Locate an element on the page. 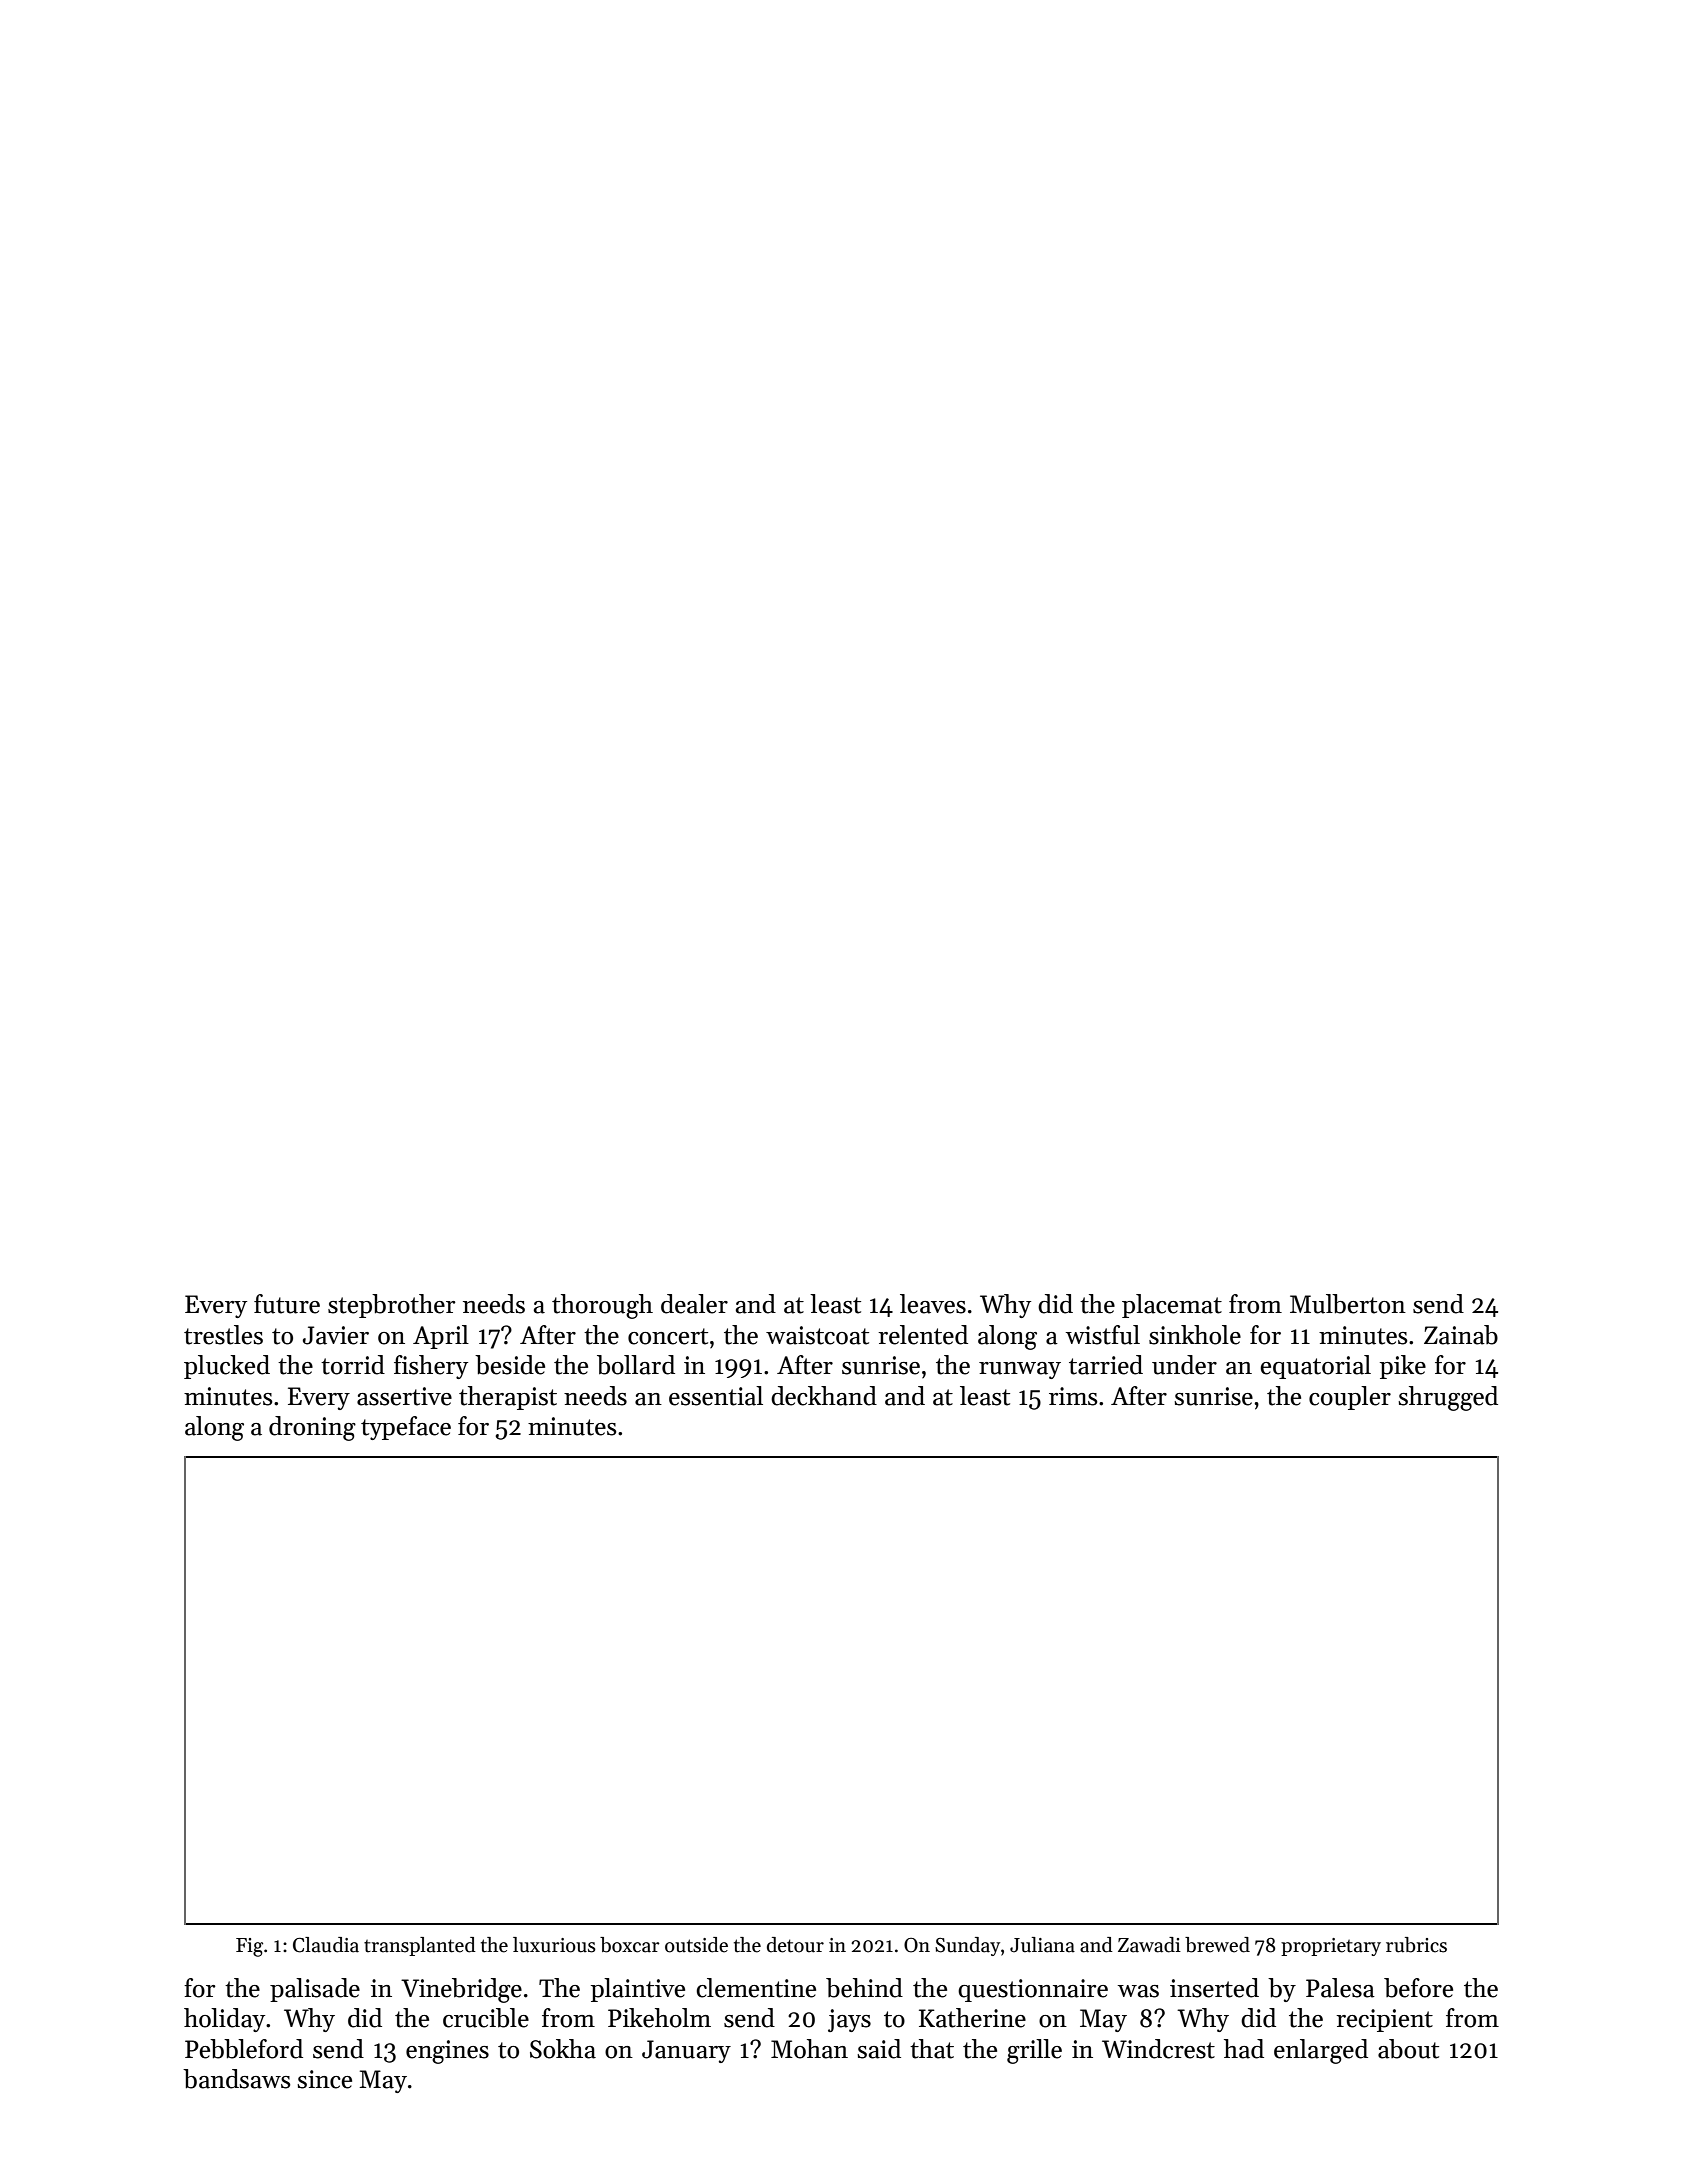  beside is located at coordinates (510, 1365).
